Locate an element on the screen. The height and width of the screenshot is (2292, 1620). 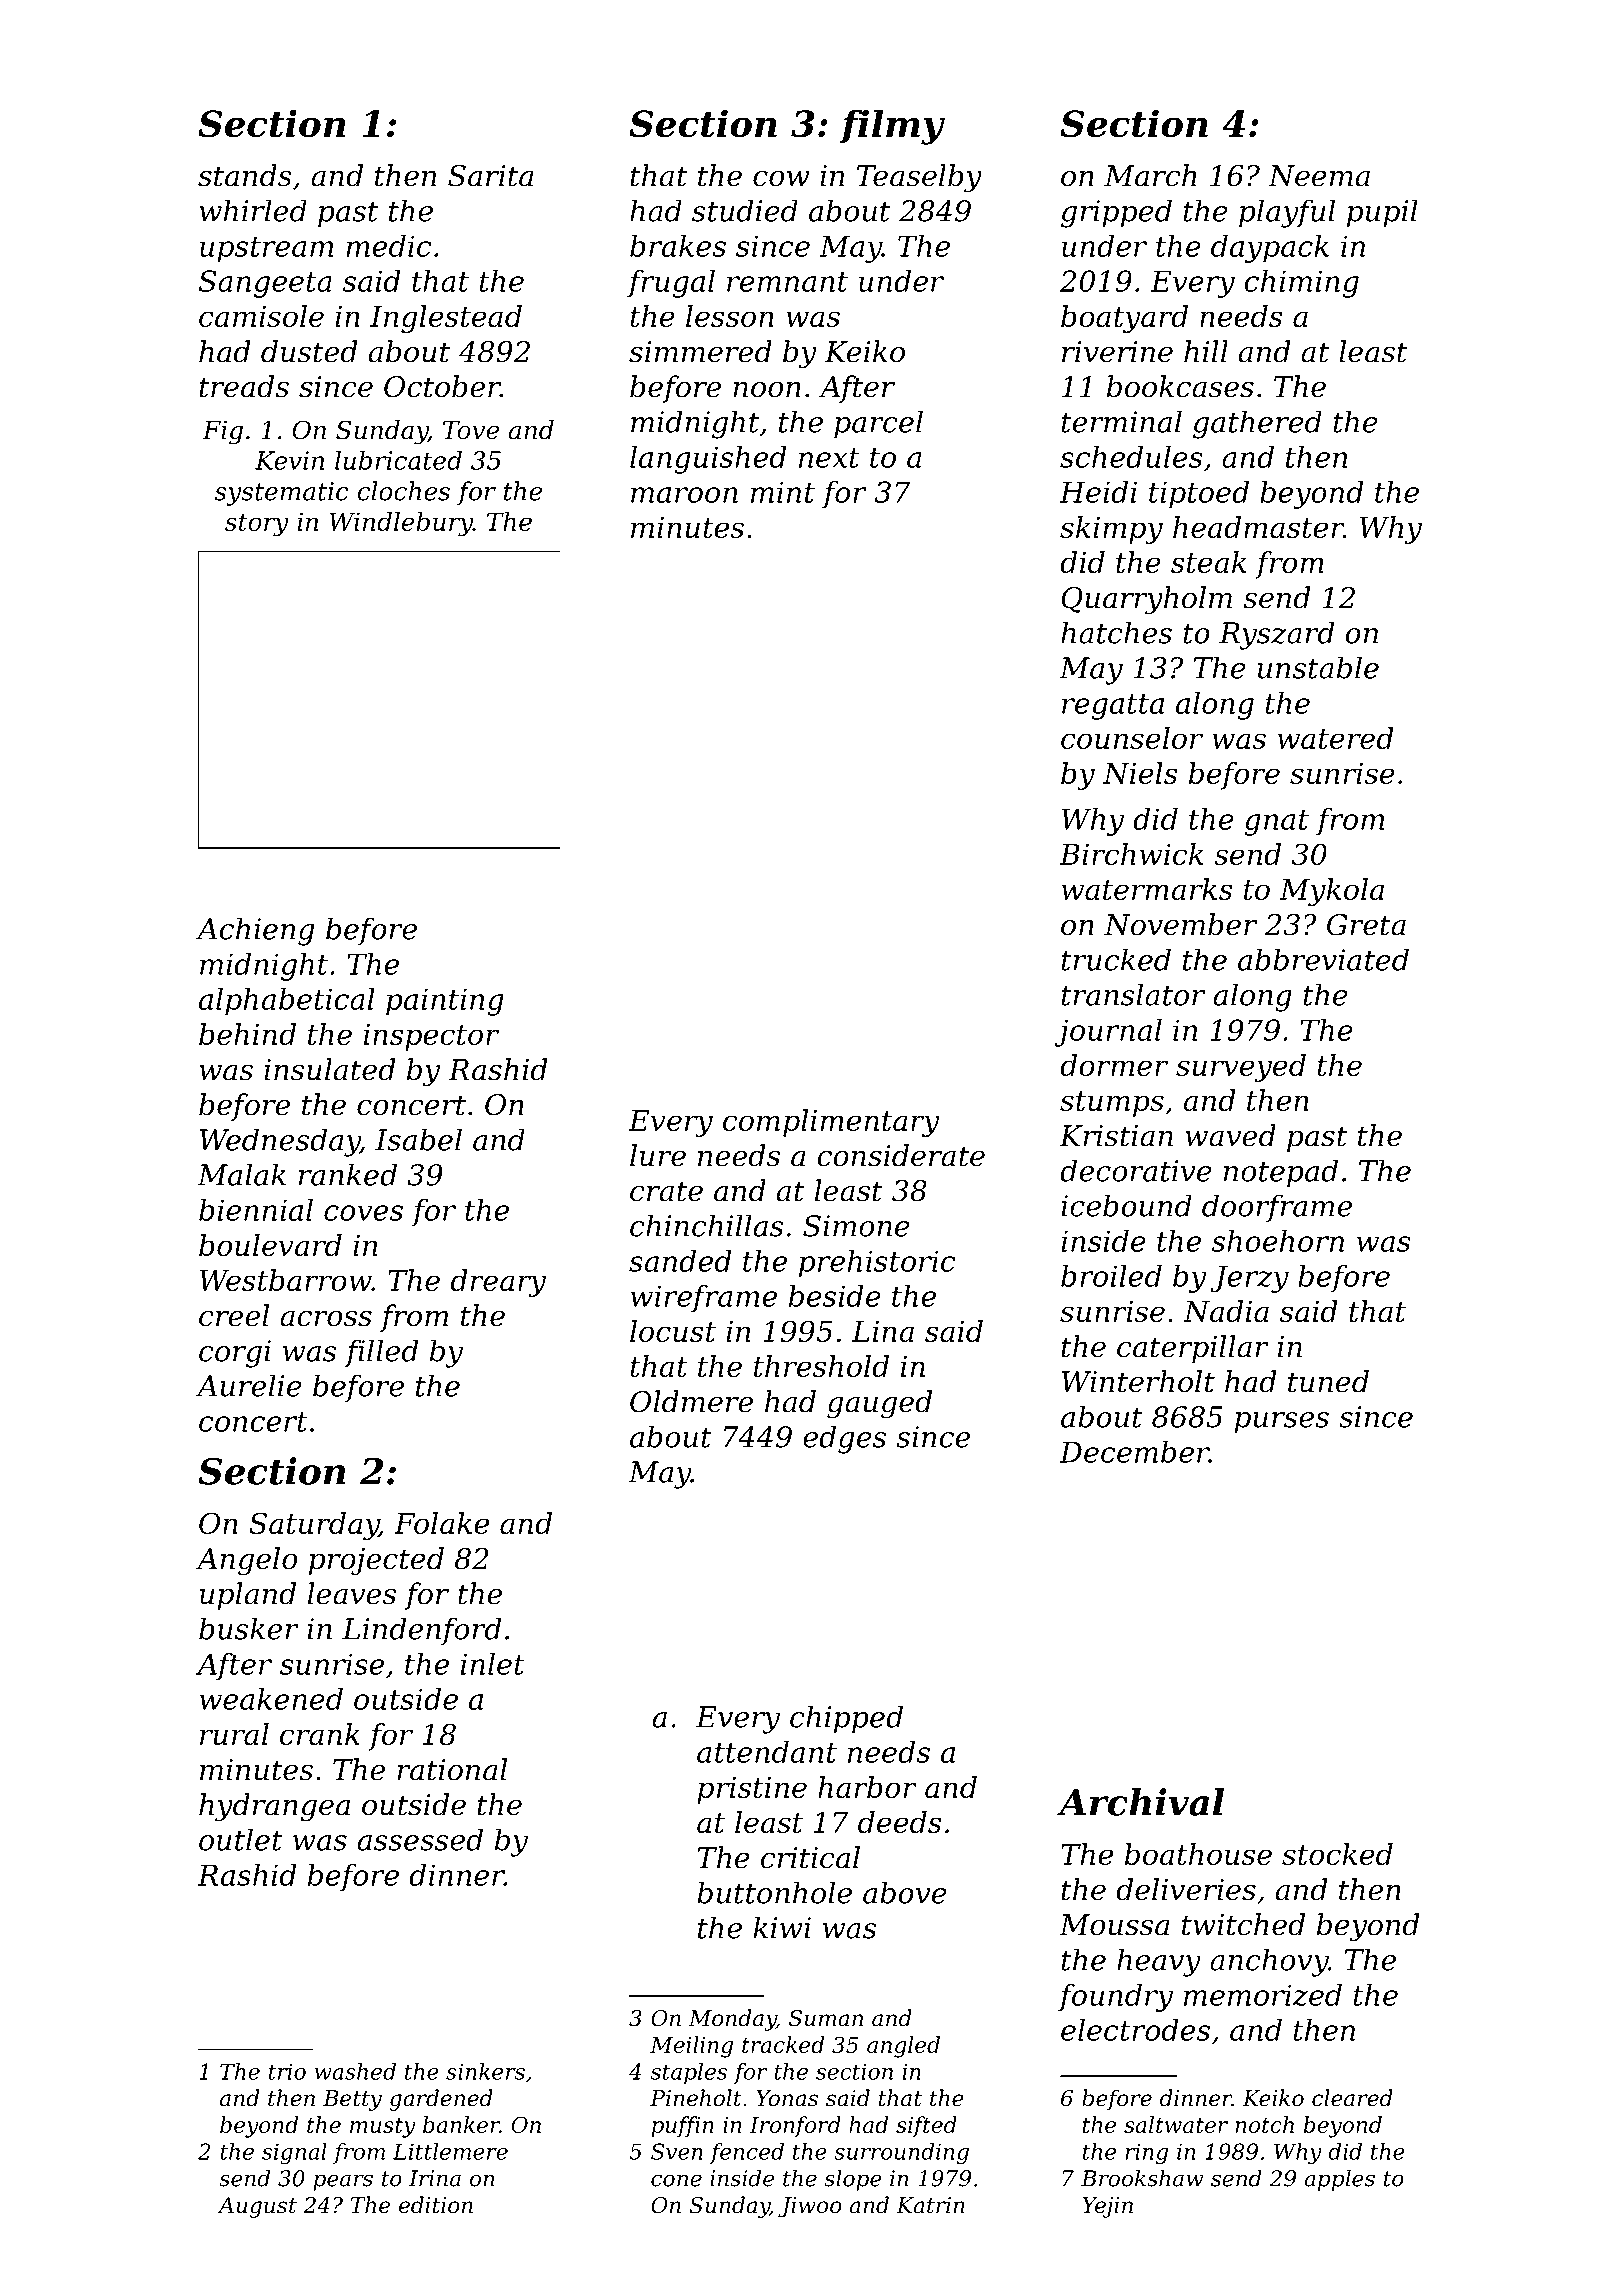
apples is located at coordinates (1340, 2180).
